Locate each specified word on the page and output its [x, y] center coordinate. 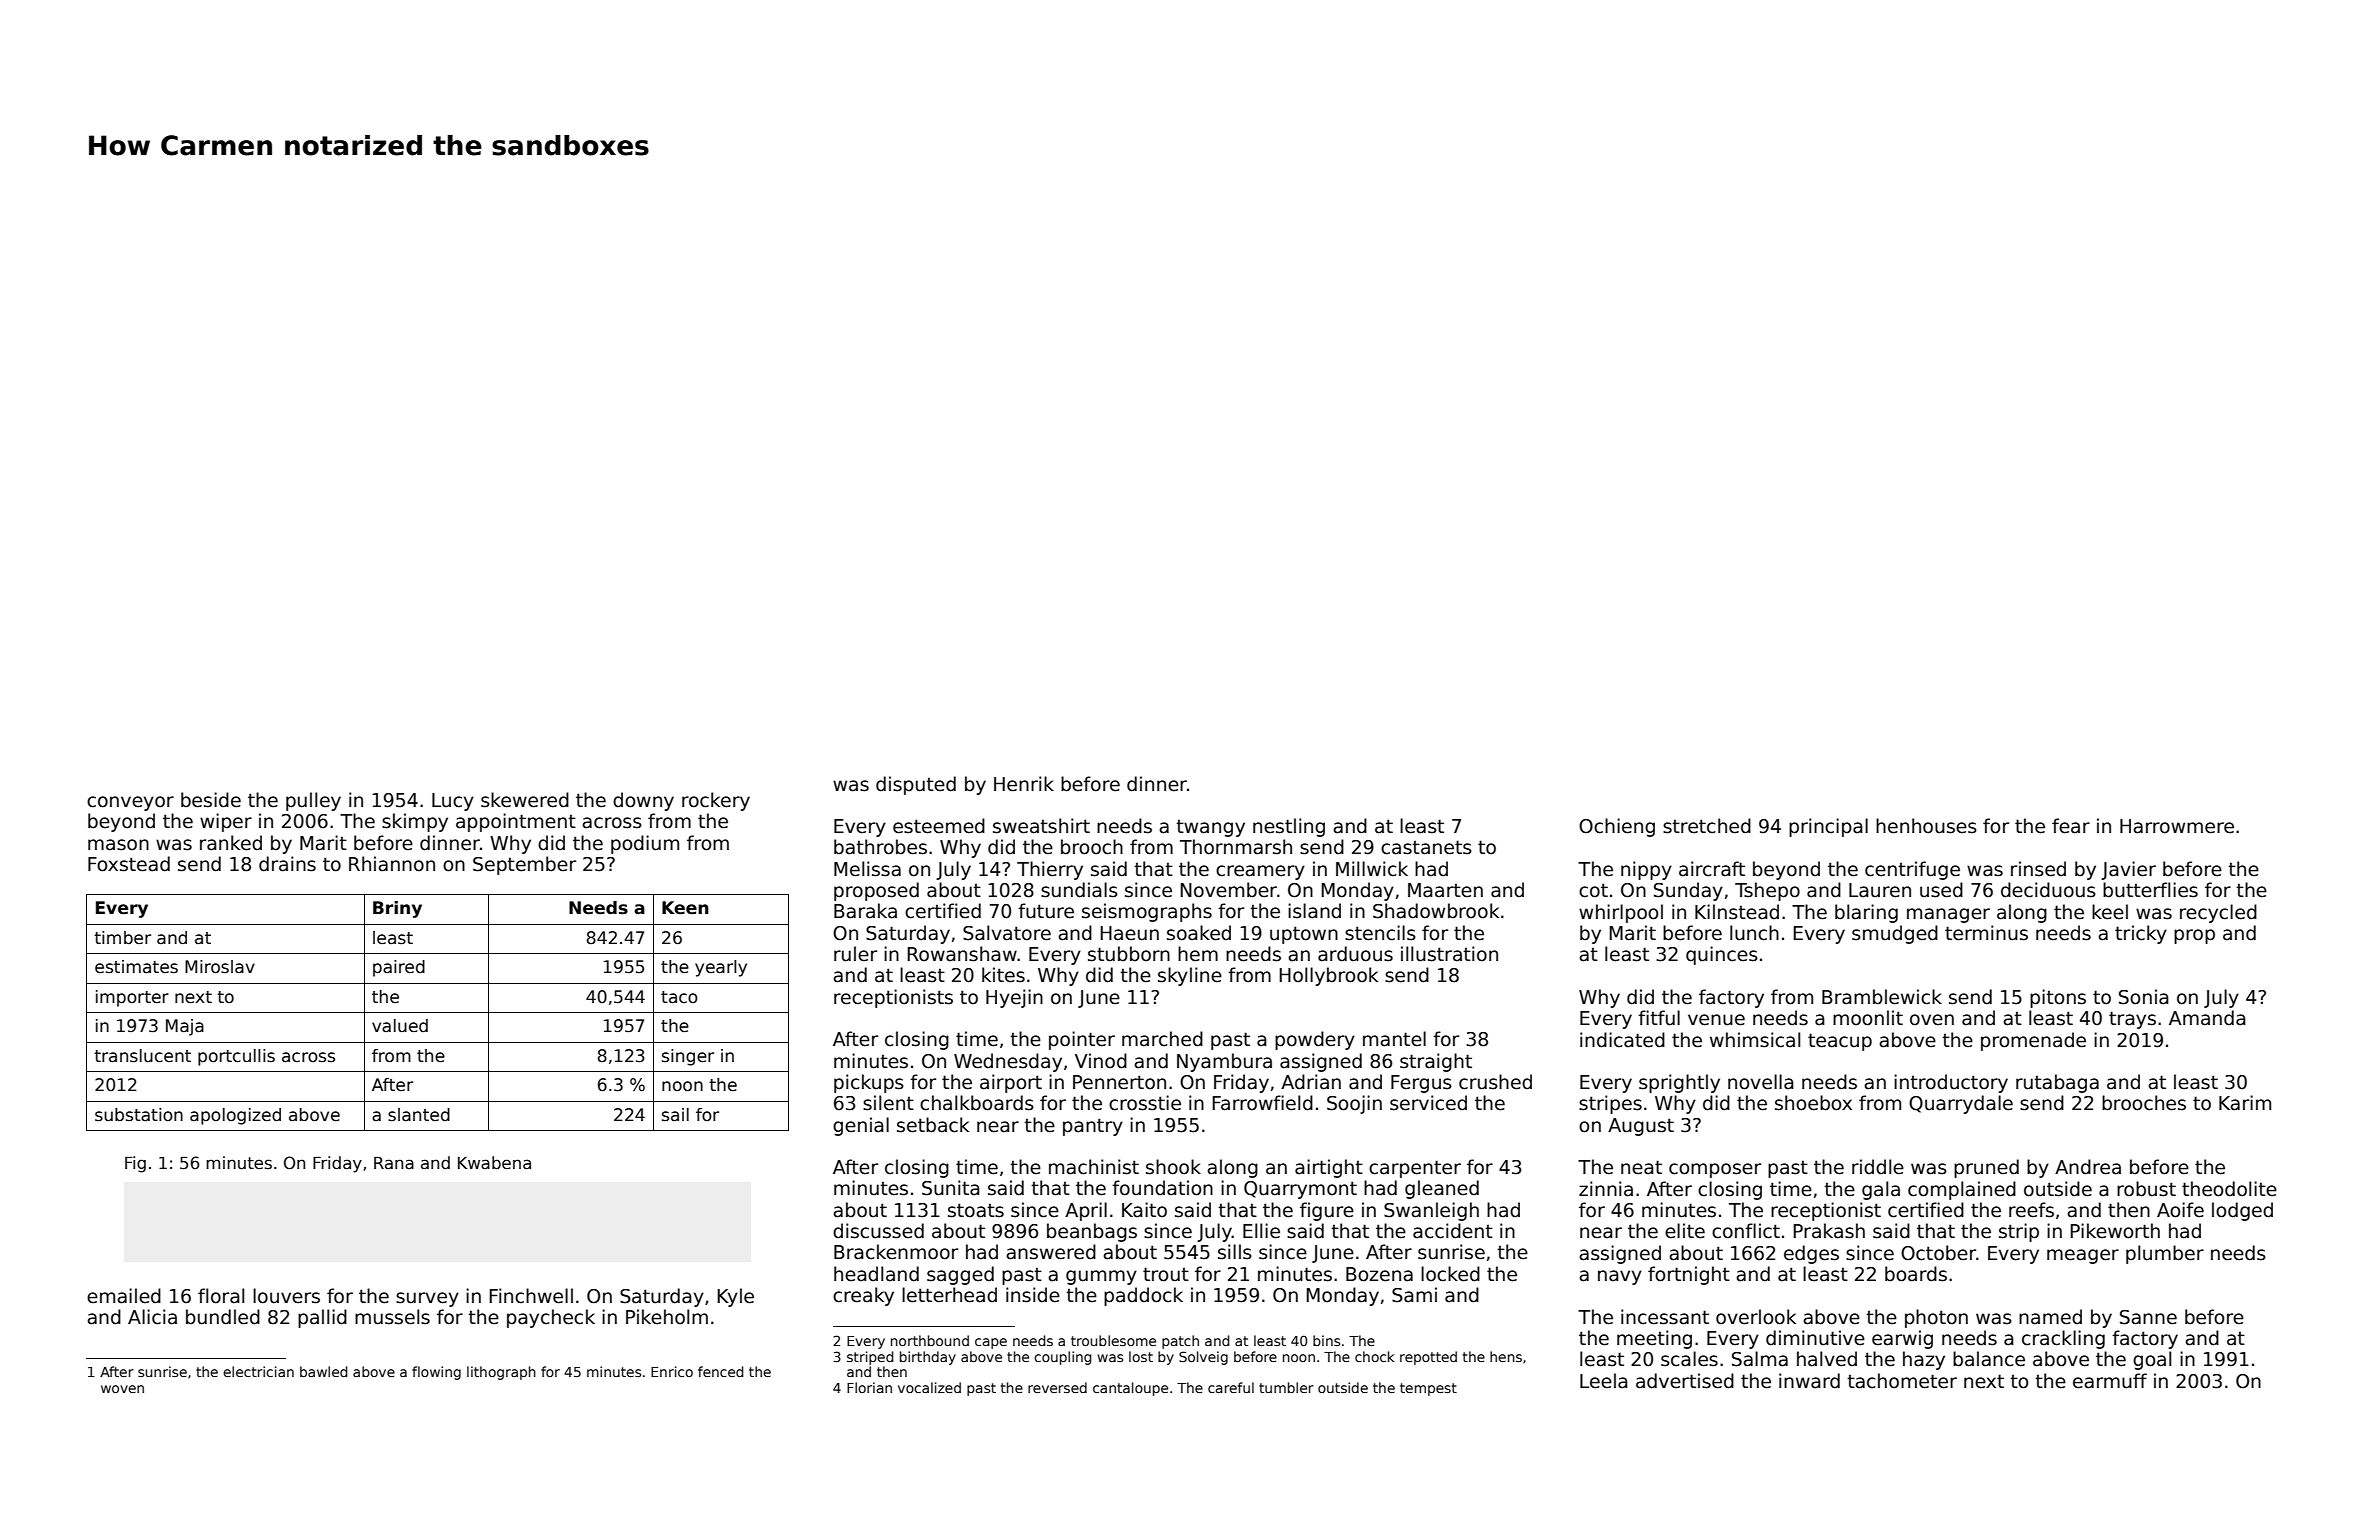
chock [1374, 1356]
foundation [1162, 1188]
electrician [258, 1371]
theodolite [2229, 1189]
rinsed [2038, 869]
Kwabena [494, 1163]
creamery [1260, 872]
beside [211, 800]
